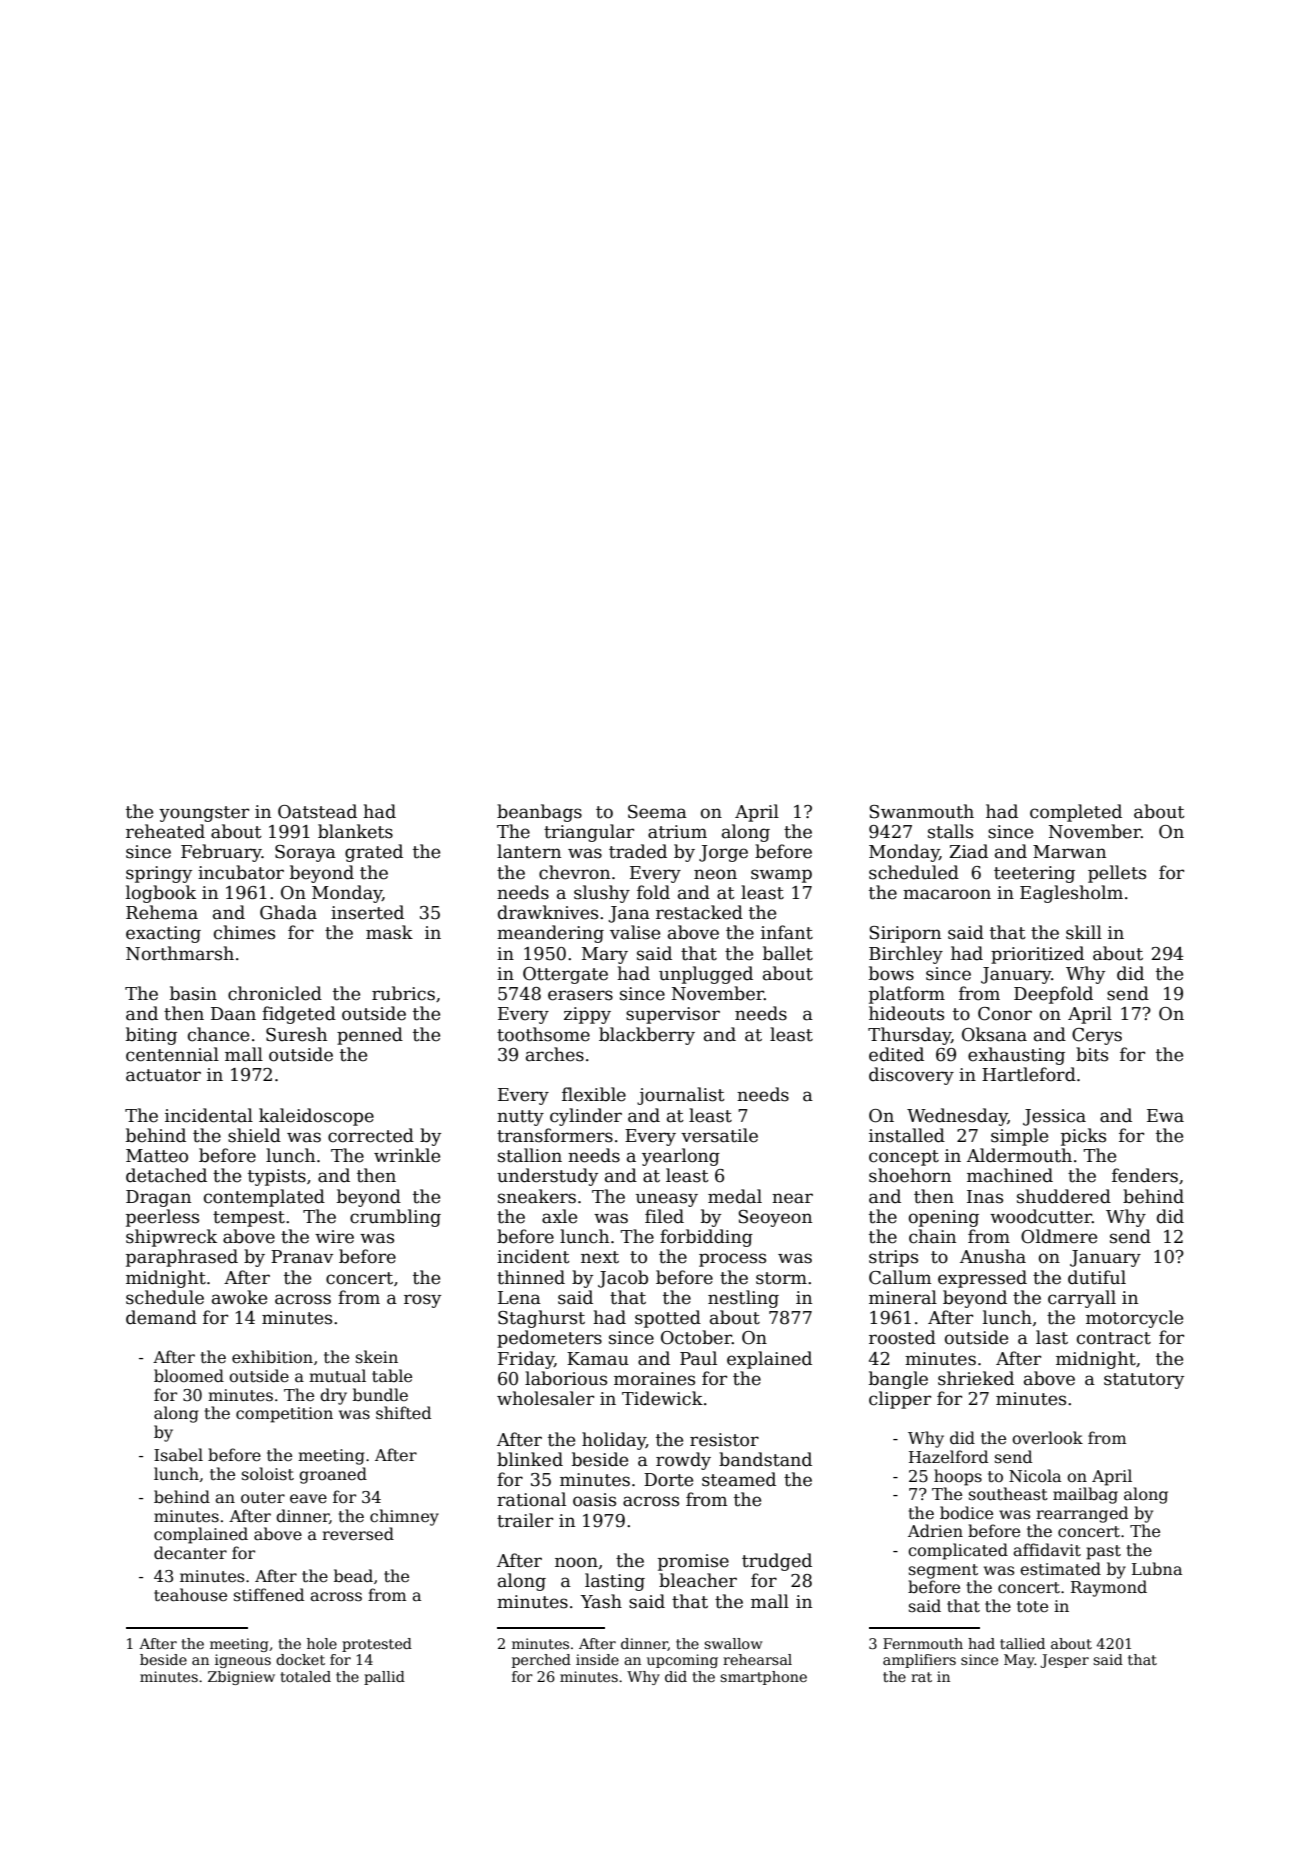  Describe the element at coordinates (950, 831) in the document. I see `stalls` at that location.
